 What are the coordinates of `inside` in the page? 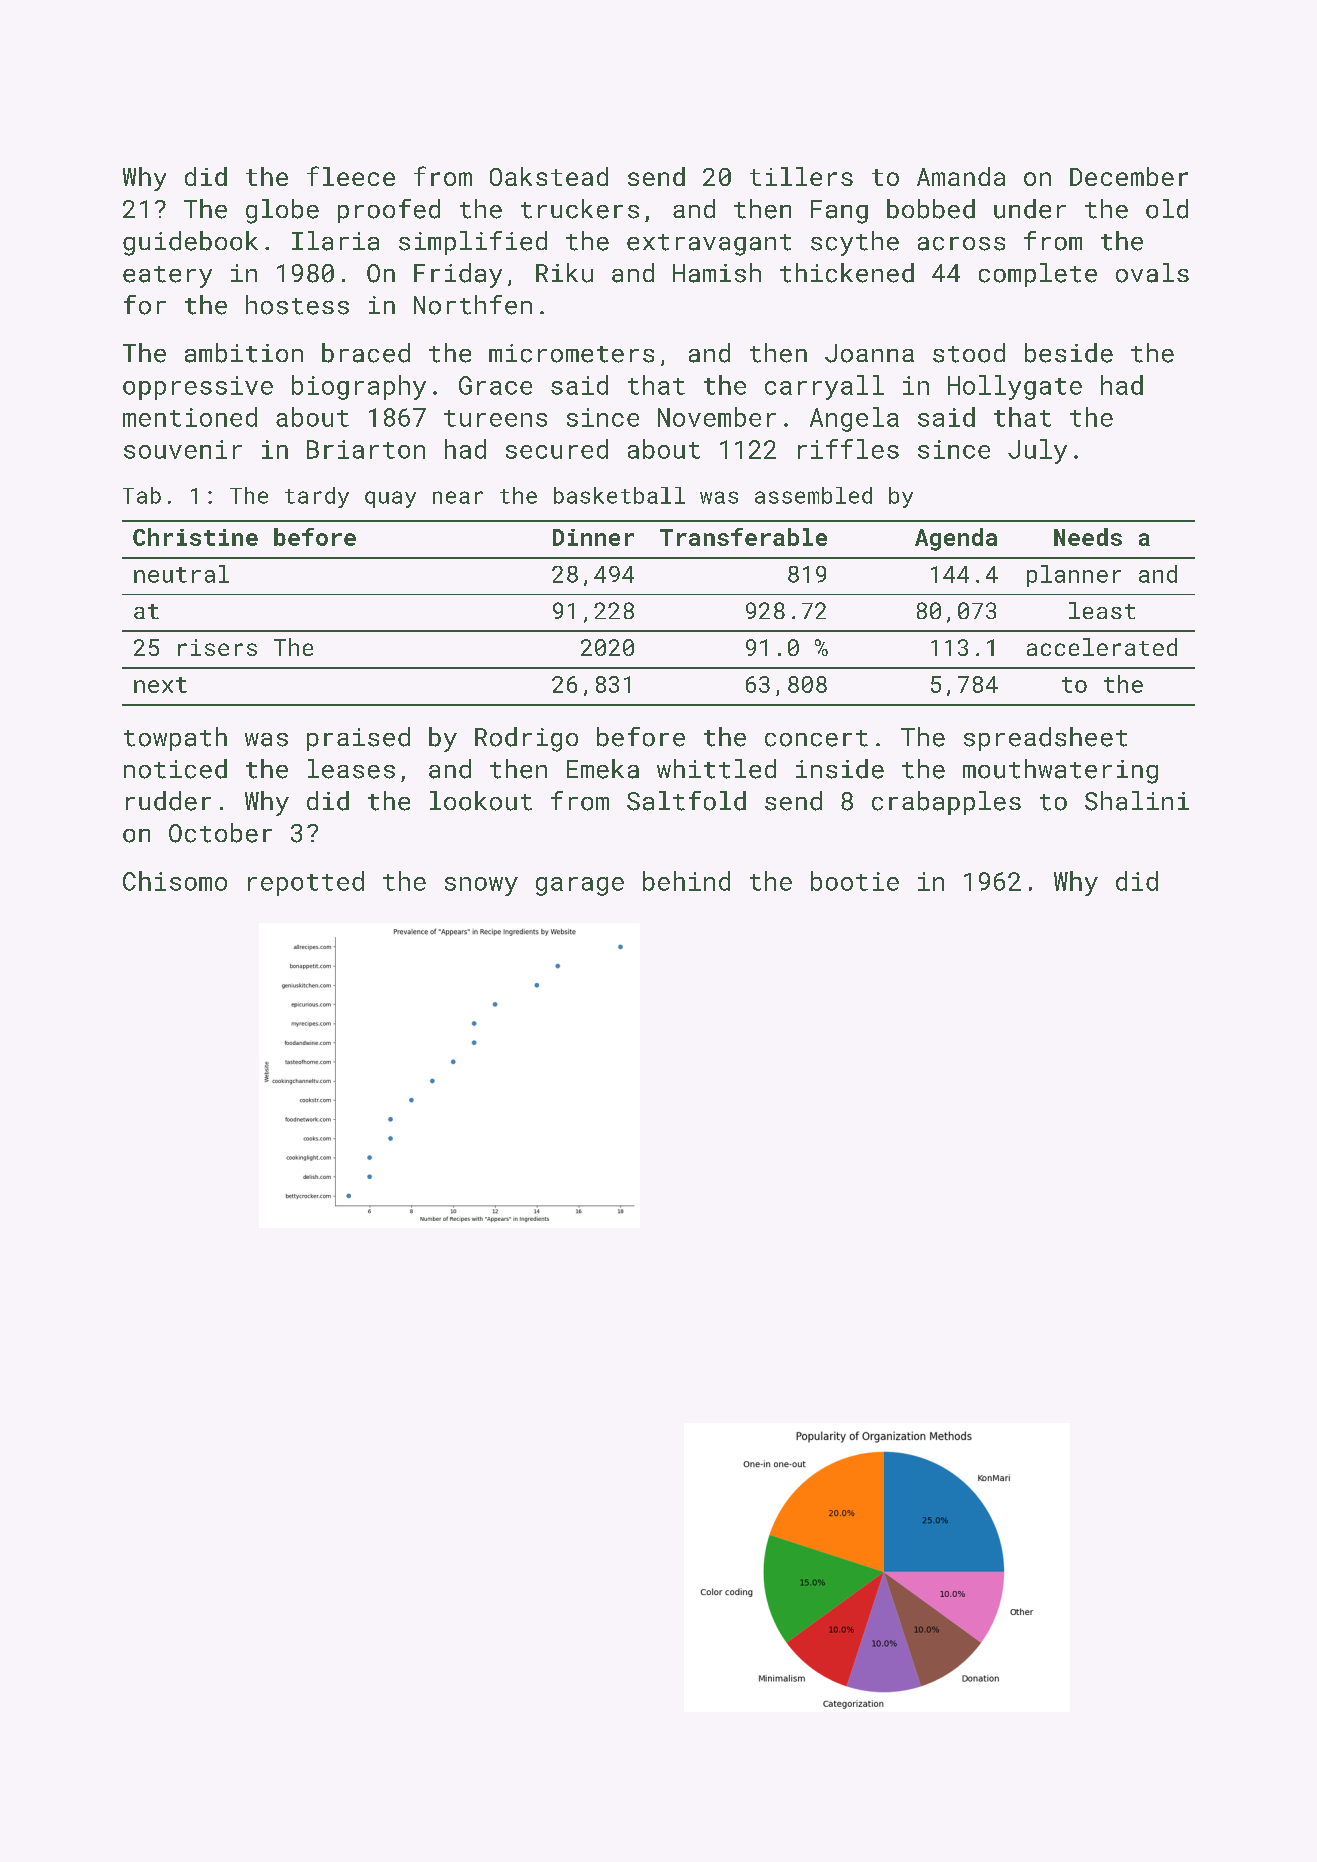 It's located at (840, 769).
